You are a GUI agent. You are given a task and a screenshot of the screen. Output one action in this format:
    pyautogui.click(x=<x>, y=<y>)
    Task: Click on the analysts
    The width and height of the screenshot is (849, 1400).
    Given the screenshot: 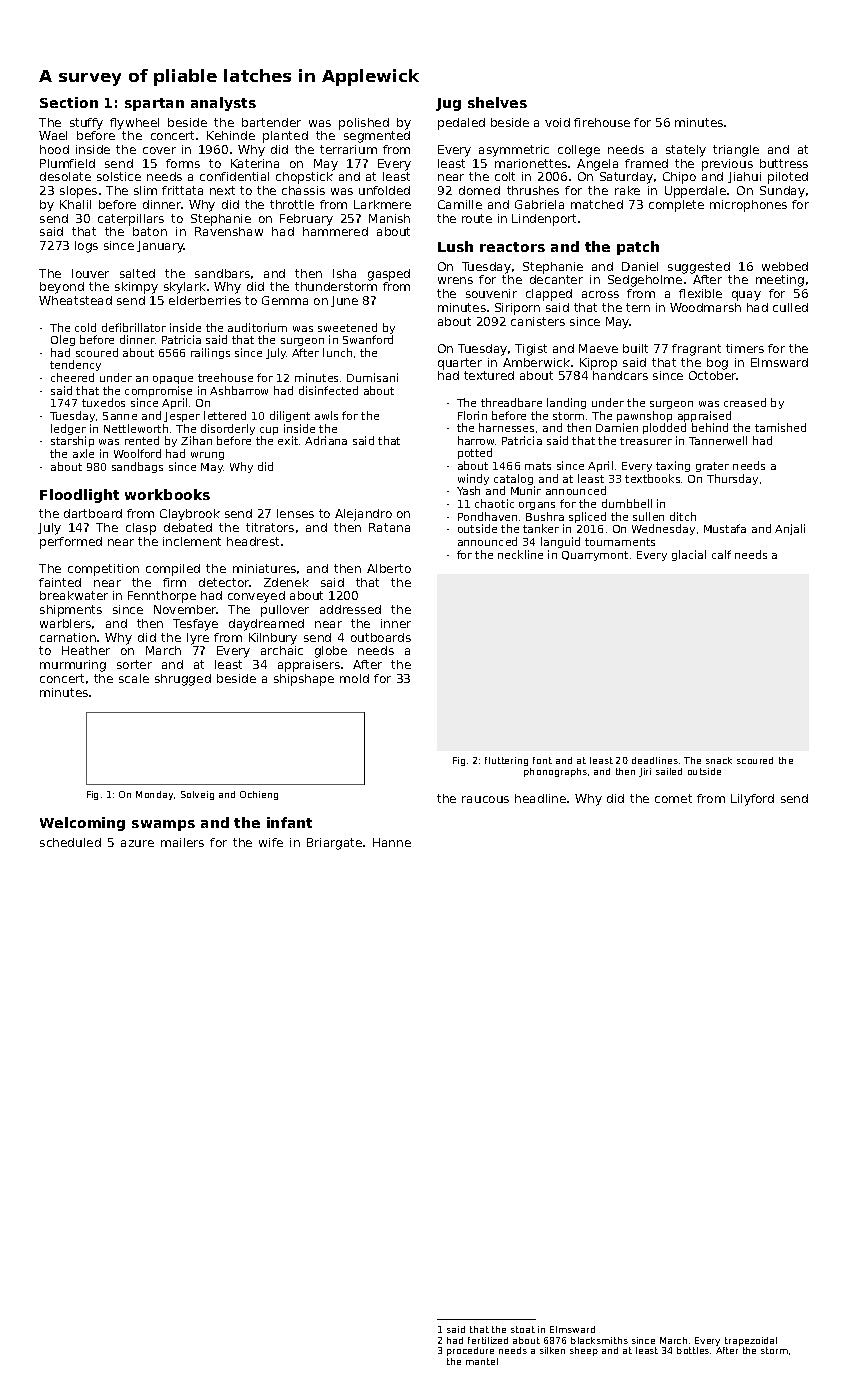 What is the action you would take?
    pyautogui.click(x=223, y=104)
